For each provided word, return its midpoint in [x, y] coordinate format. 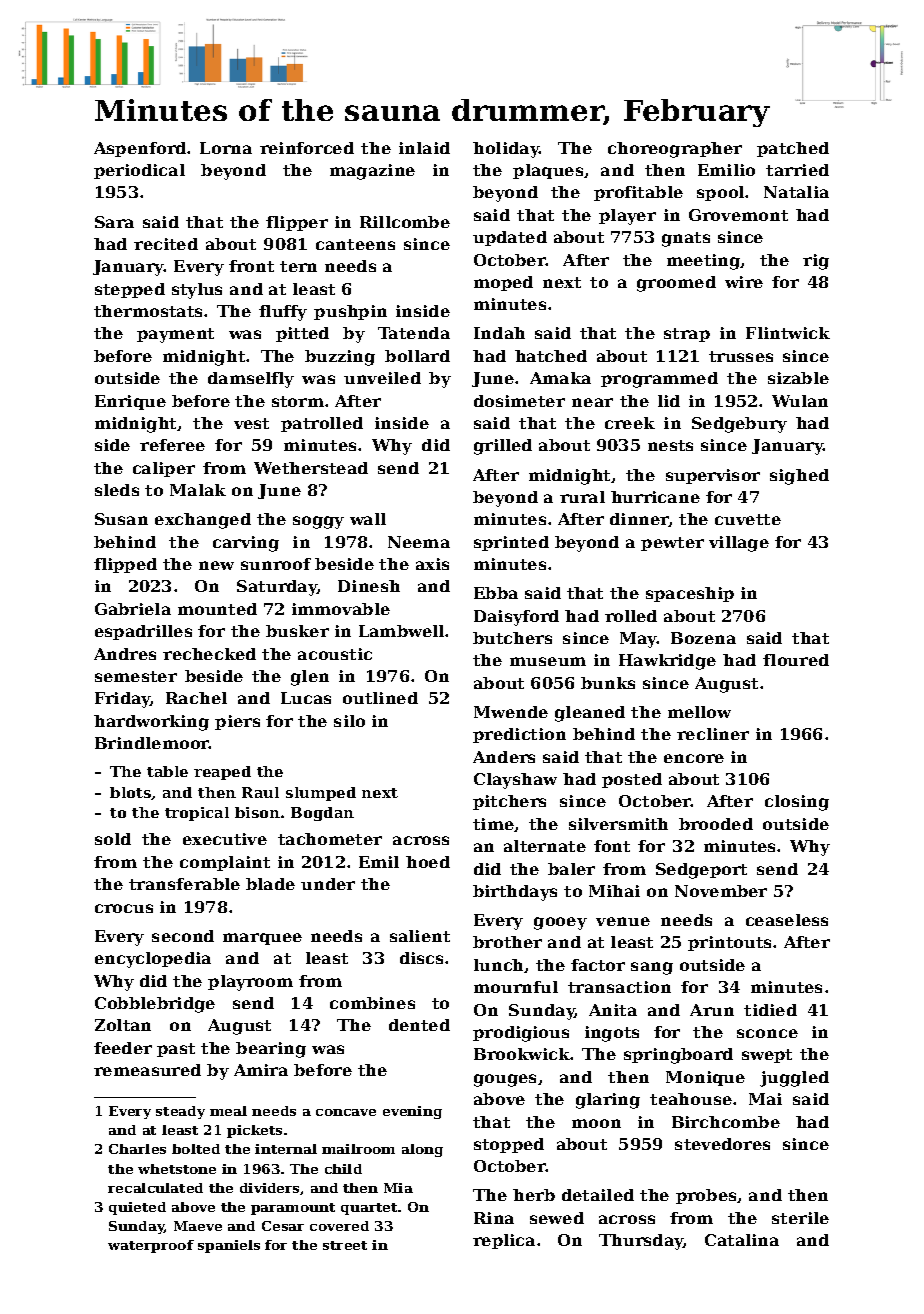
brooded [716, 824]
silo [349, 721]
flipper [297, 223]
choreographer [675, 150]
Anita [613, 1010]
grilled [503, 447]
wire [744, 282]
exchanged [203, 521]
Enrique [130, 402]
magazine [372, 172]
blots [131, 793]
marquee [262, 939]
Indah [499, 333]
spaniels [229, 1246]
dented [419, 1025]
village [739, 544]
